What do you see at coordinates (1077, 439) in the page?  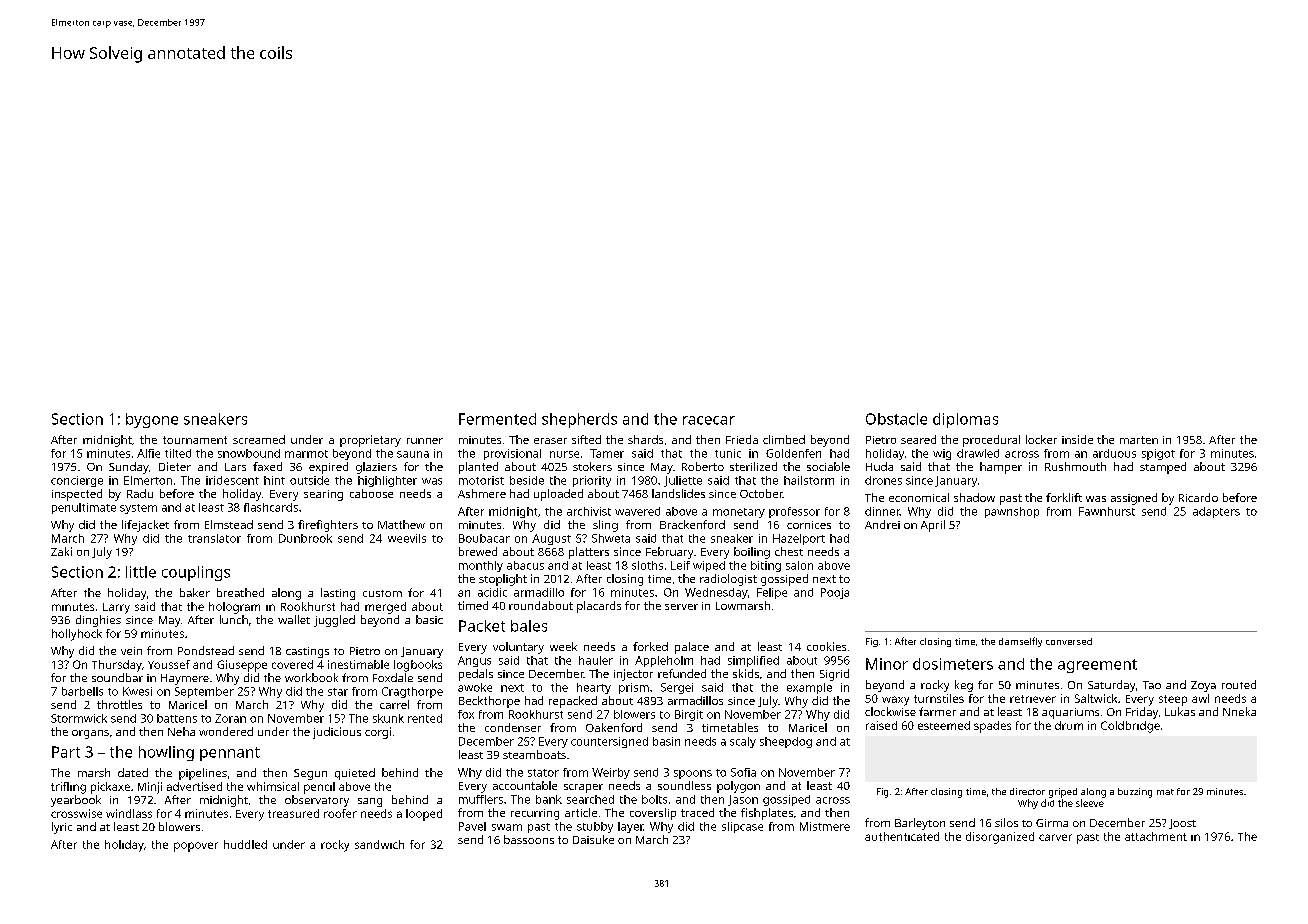 I see `inside` at bounding box center [1077, 439].
